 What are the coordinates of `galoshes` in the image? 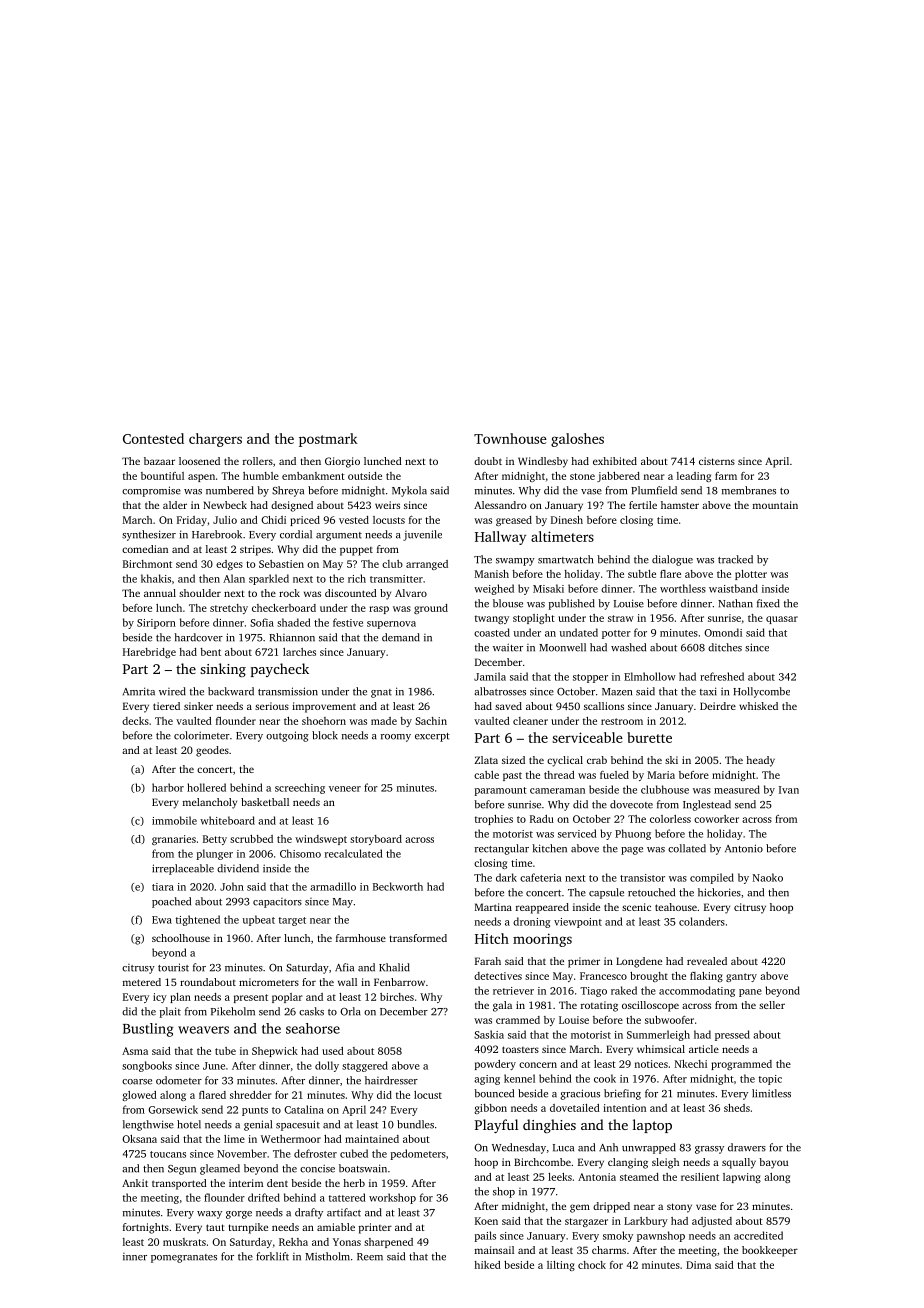 It's located at (577, 440).
